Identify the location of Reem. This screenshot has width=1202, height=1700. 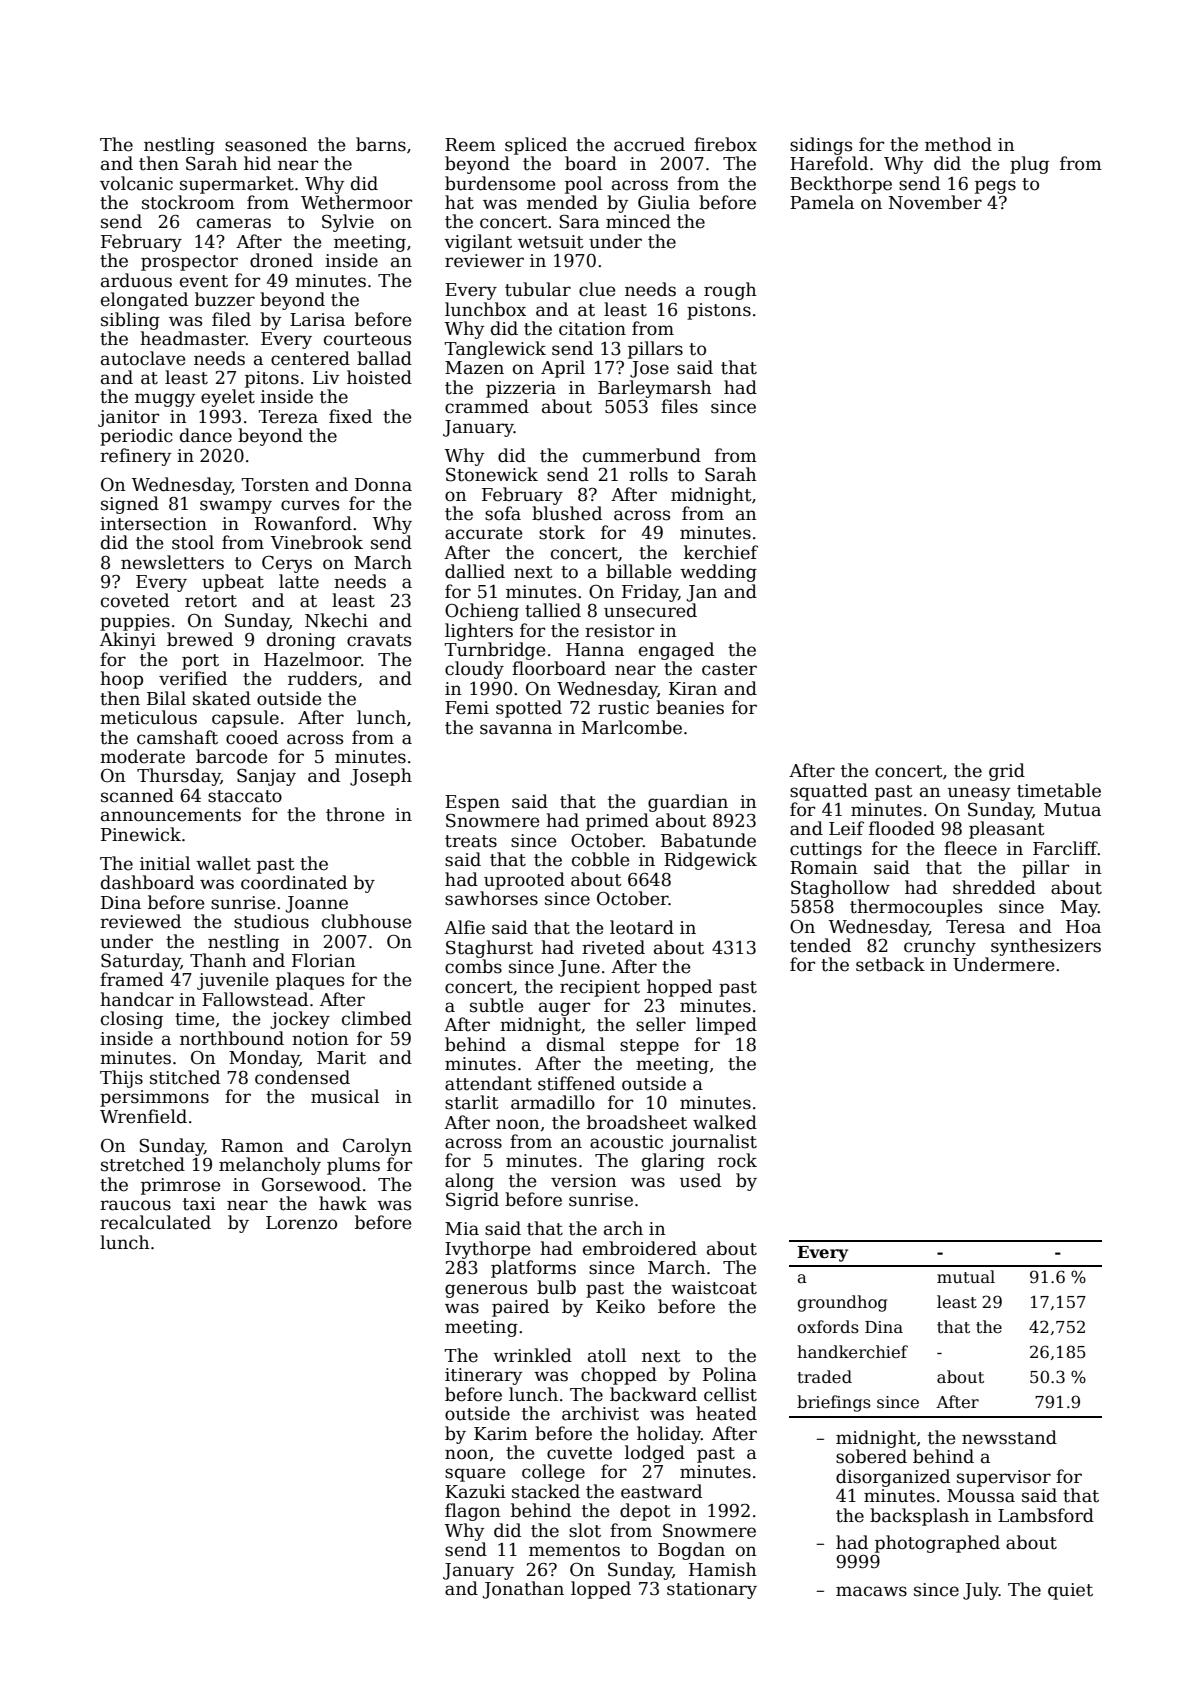
(470, 145).
